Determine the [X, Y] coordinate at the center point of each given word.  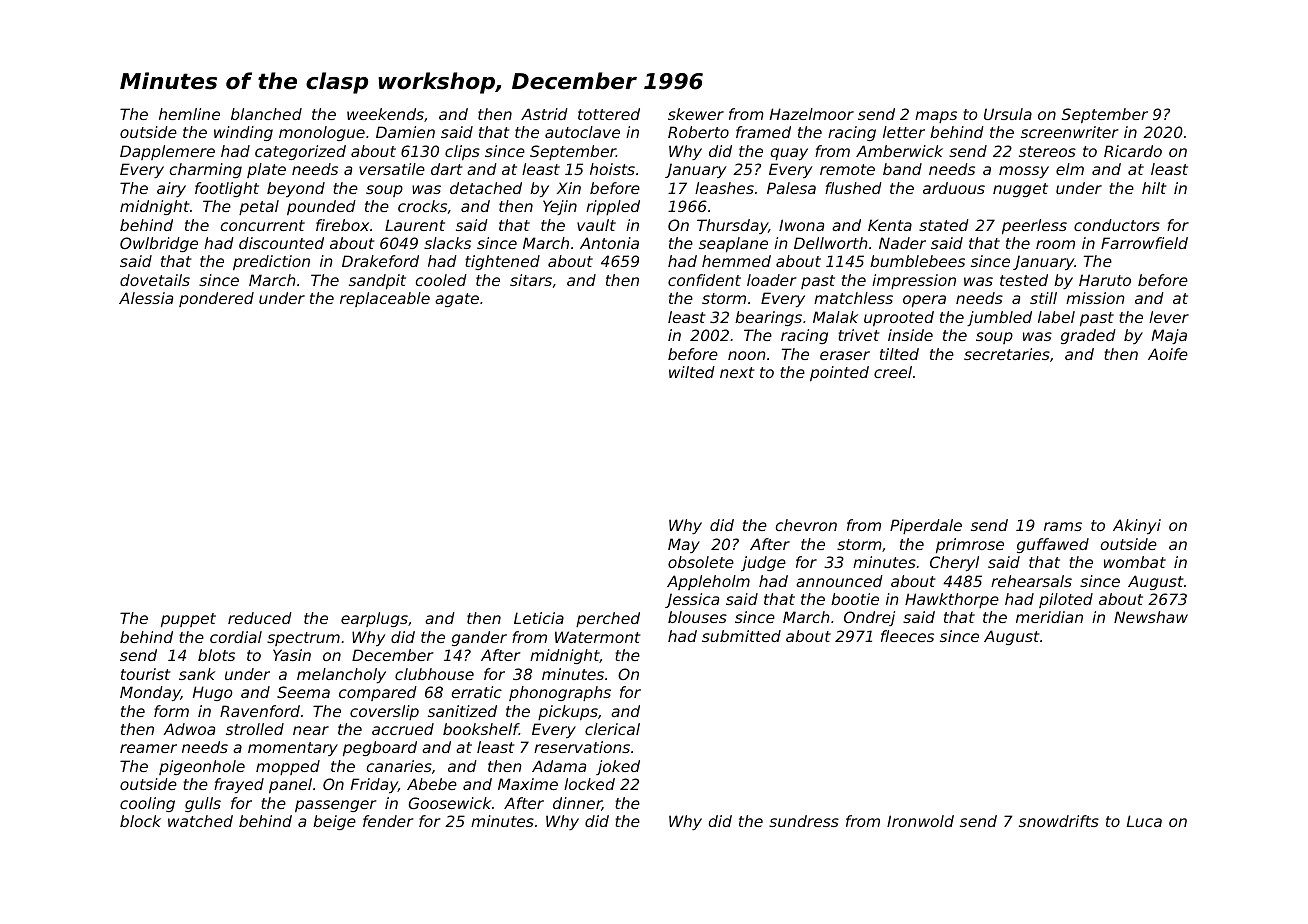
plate [266, 170]
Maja [1169, 336]
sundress [804, 821]
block [140, 821]
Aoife [1168, 354]
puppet [188, 620]
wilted [692, 372]
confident [704, 280]
